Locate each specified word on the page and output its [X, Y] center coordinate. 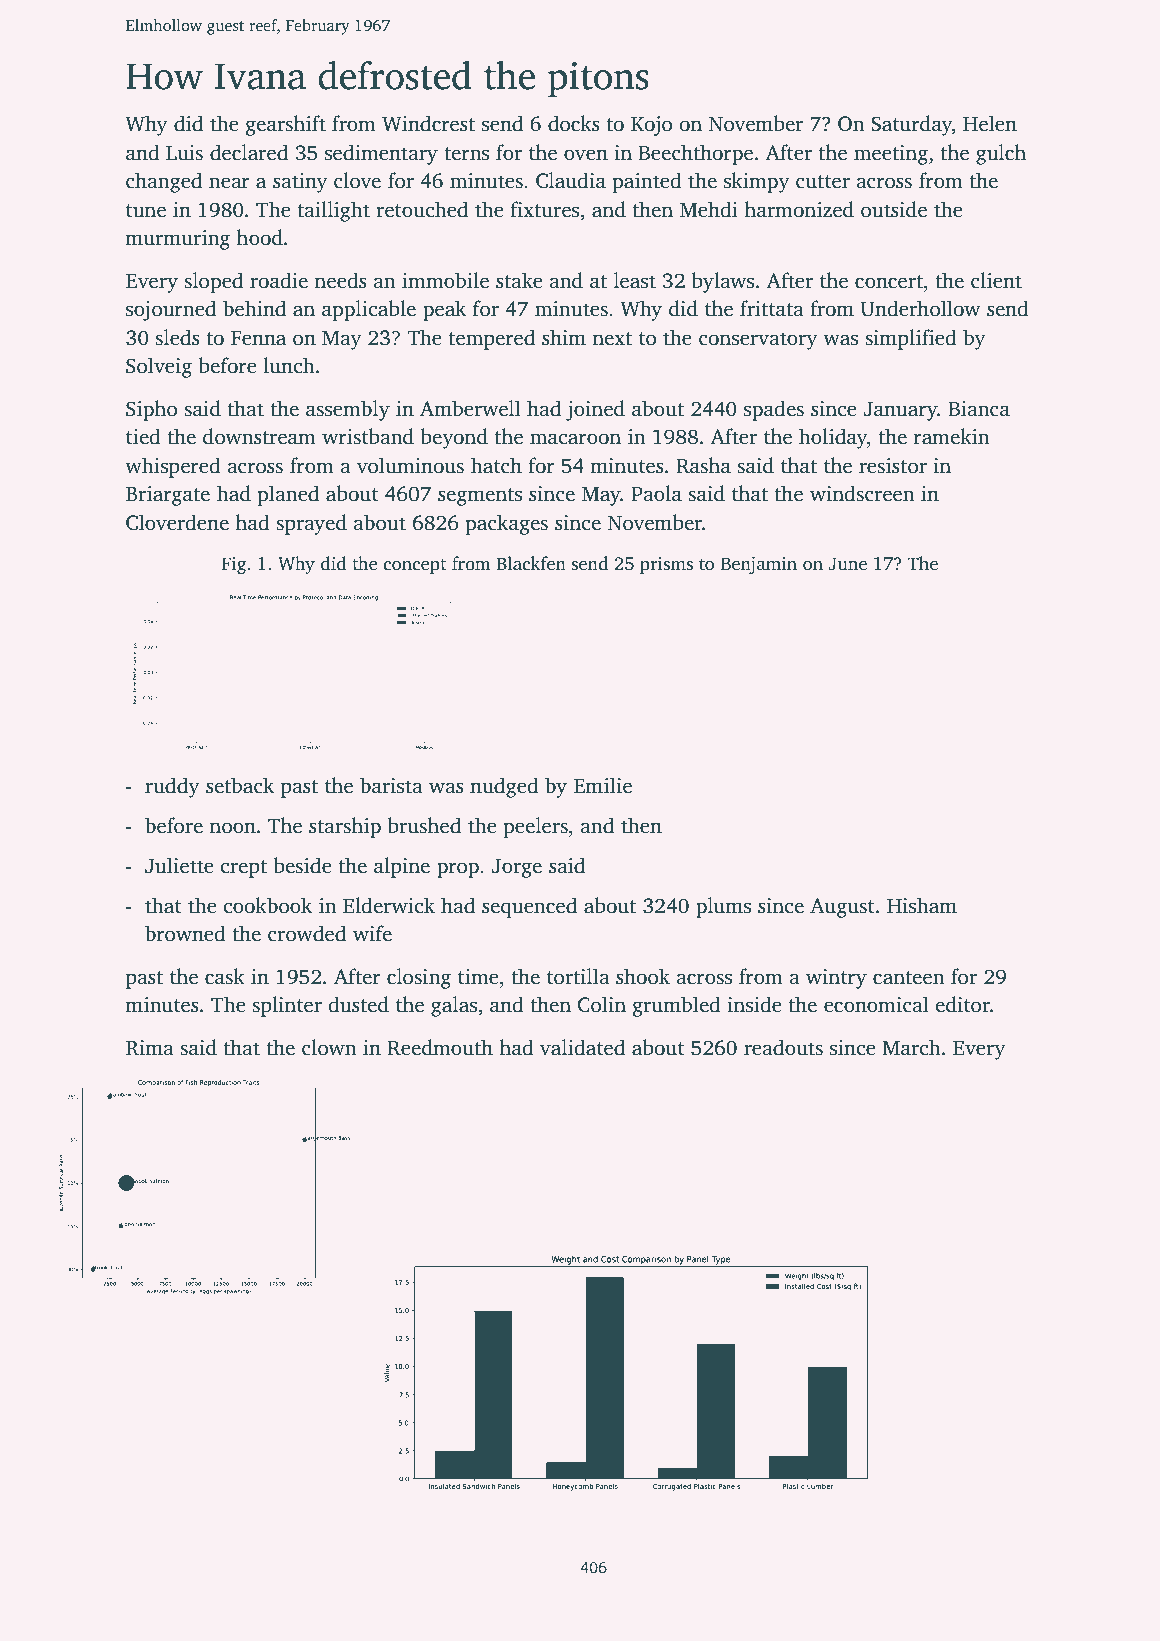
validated [582, 1047]
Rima [150, 1048]
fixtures [544, 209]
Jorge [517, 868]
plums [723, 907]
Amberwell [470, 408]
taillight [333, 211]
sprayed [311, 524]
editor [962, 1004]
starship [345, 827]
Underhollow [920, 308]
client [996, 280]
